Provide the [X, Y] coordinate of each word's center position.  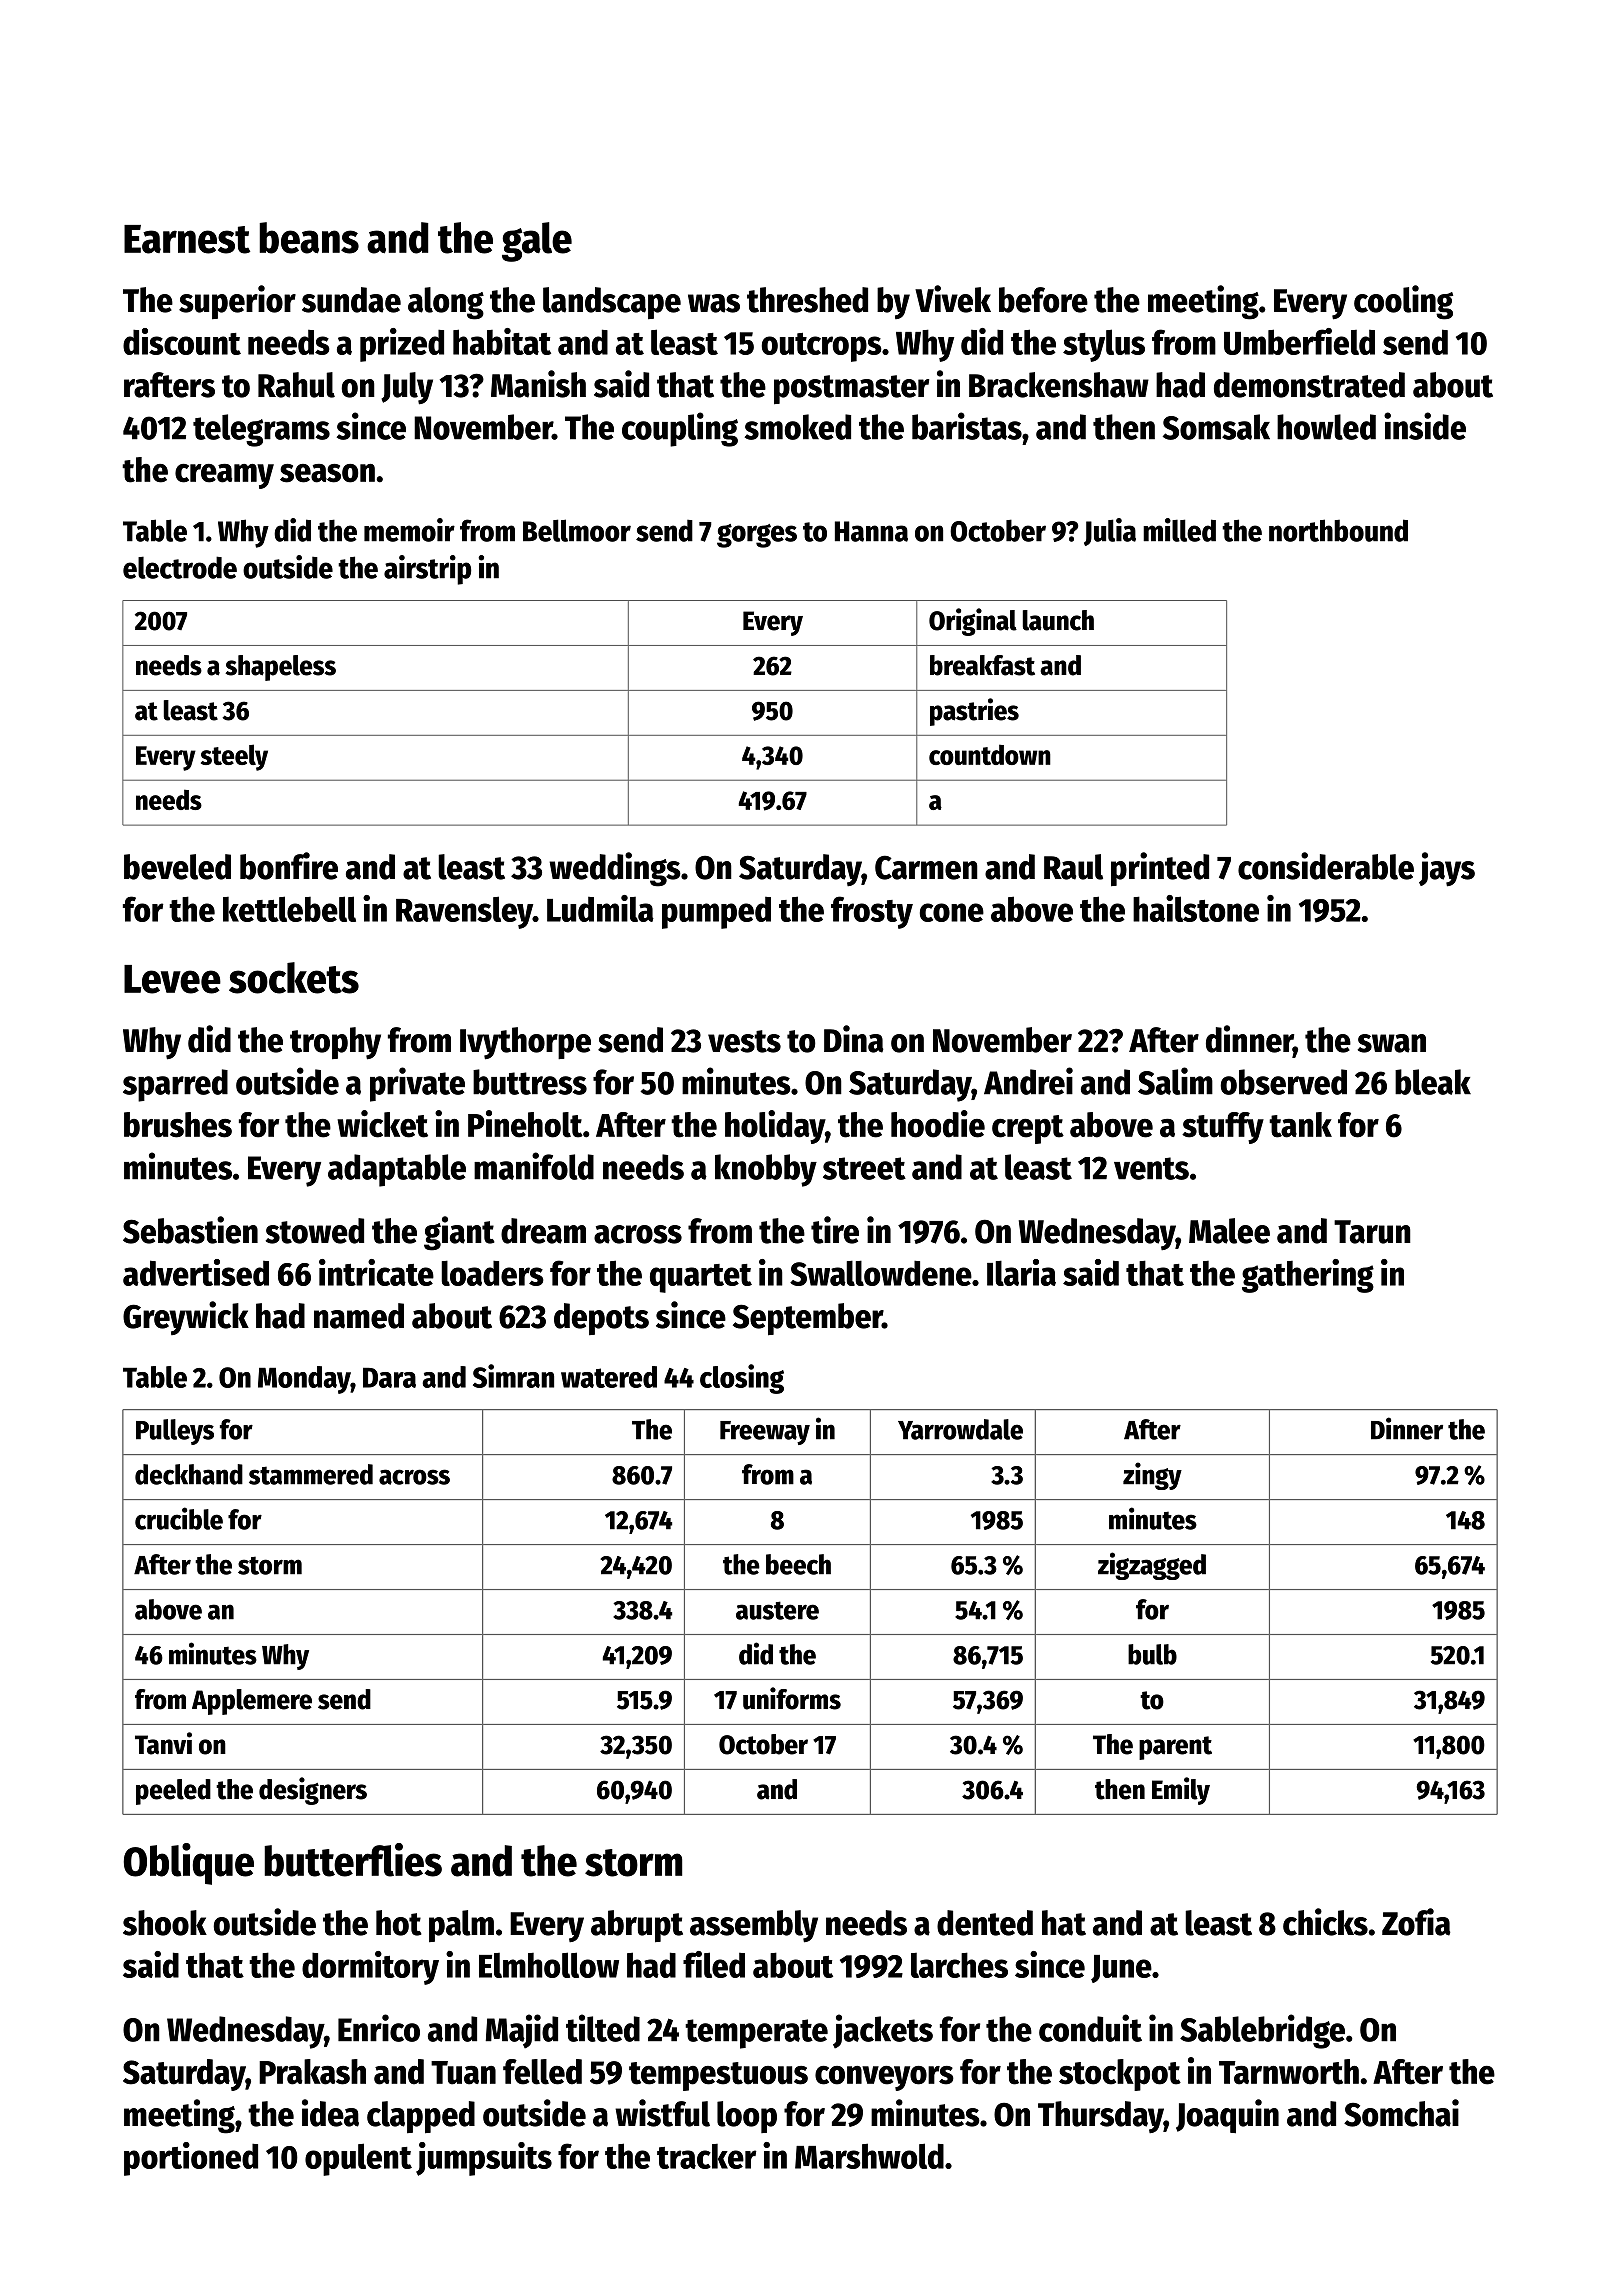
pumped [716, 913]
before [1043, 300]
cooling [1403, 302]
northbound [1338, 530]
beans [309, 238]
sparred [175, 1085]
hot [399, 1923]
